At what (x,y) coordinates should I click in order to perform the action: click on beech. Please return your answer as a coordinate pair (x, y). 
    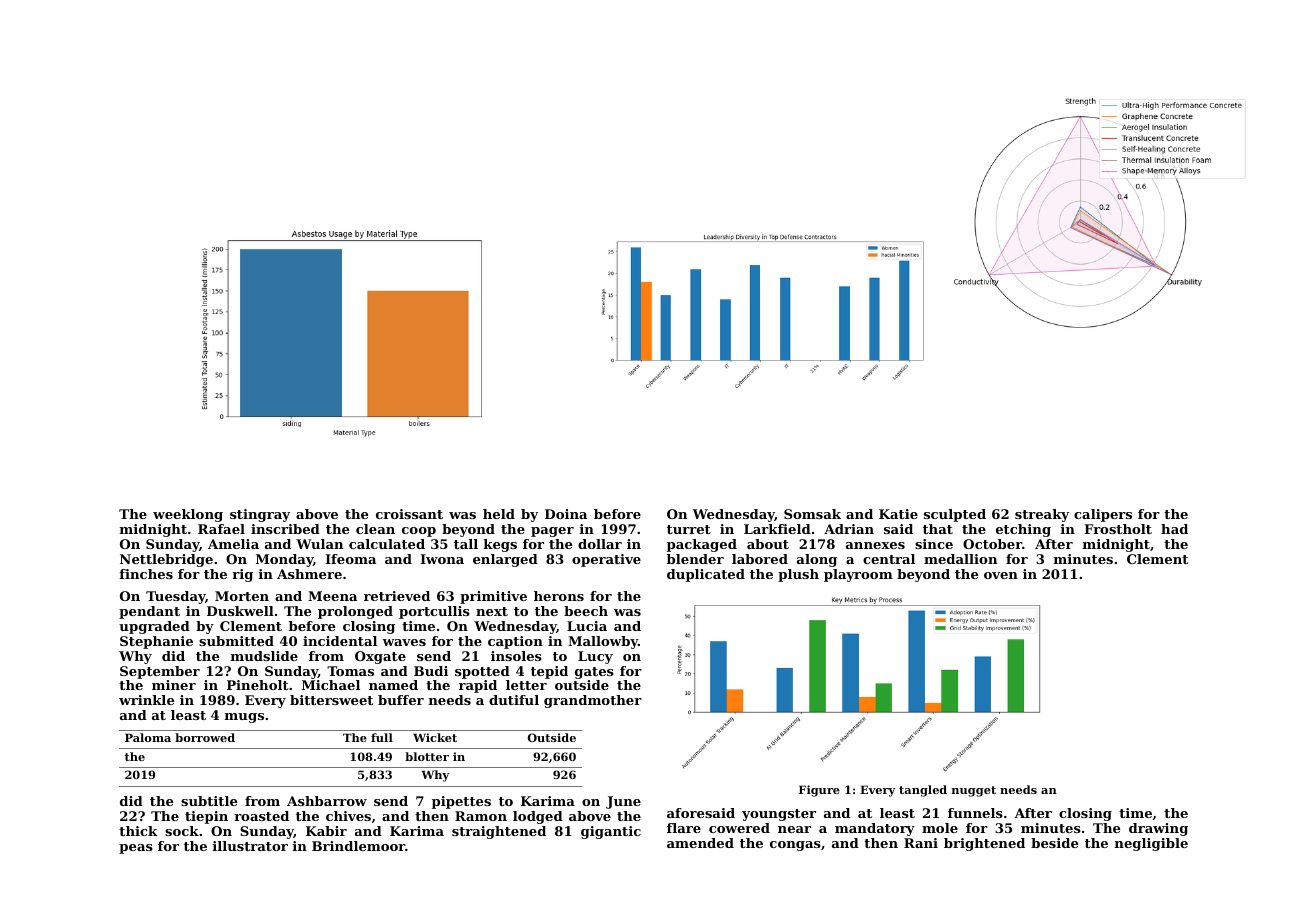
    Looking at the image, I should click on (586, 611).
